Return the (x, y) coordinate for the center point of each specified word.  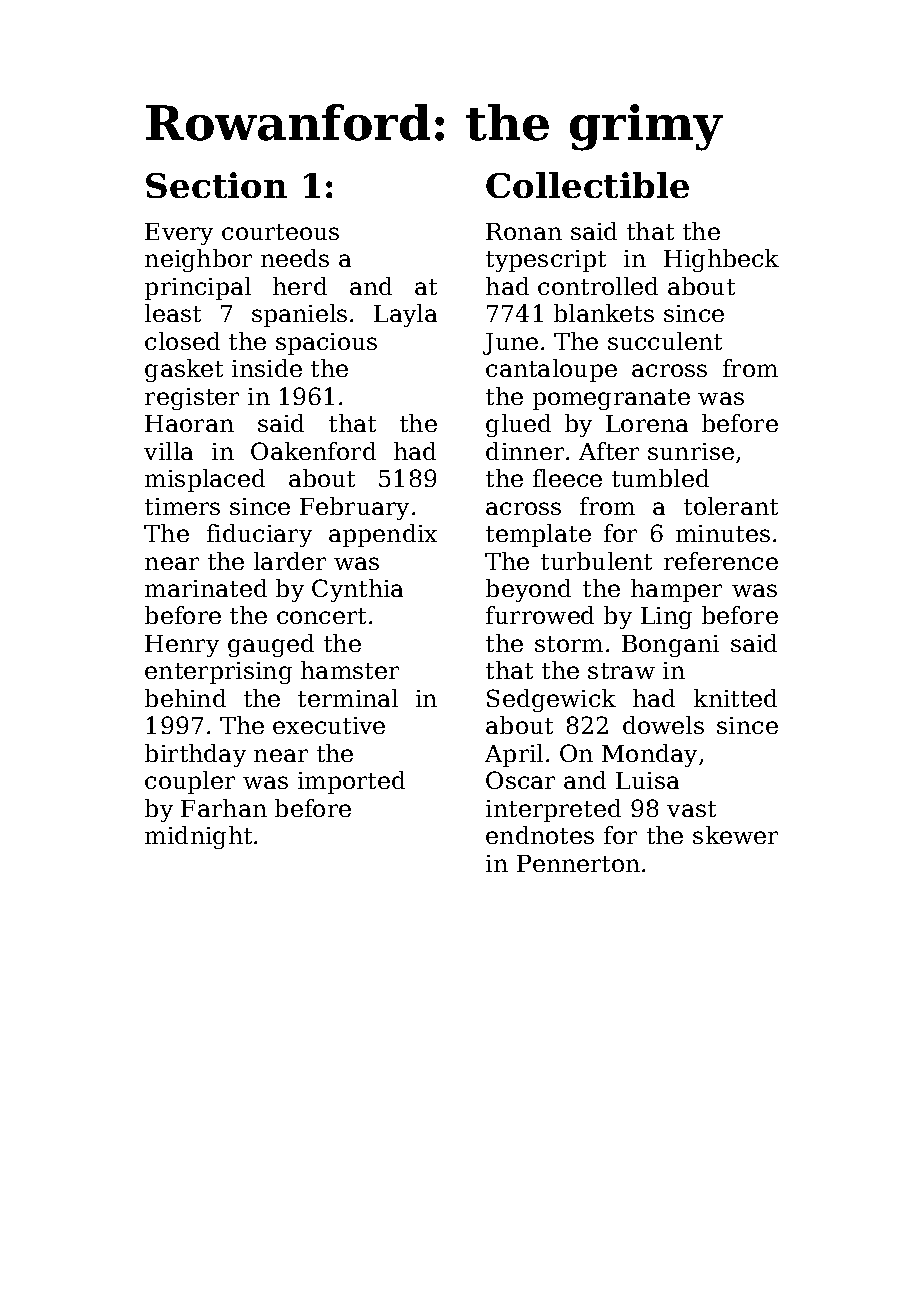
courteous (280, 232)
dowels (663, 725)
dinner (525, 451)
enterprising (218, 673)
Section (216, 185)
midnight (198, 837)
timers (182, 506)
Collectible (587, 185)
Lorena (647, 423)
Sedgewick (551, 700)
